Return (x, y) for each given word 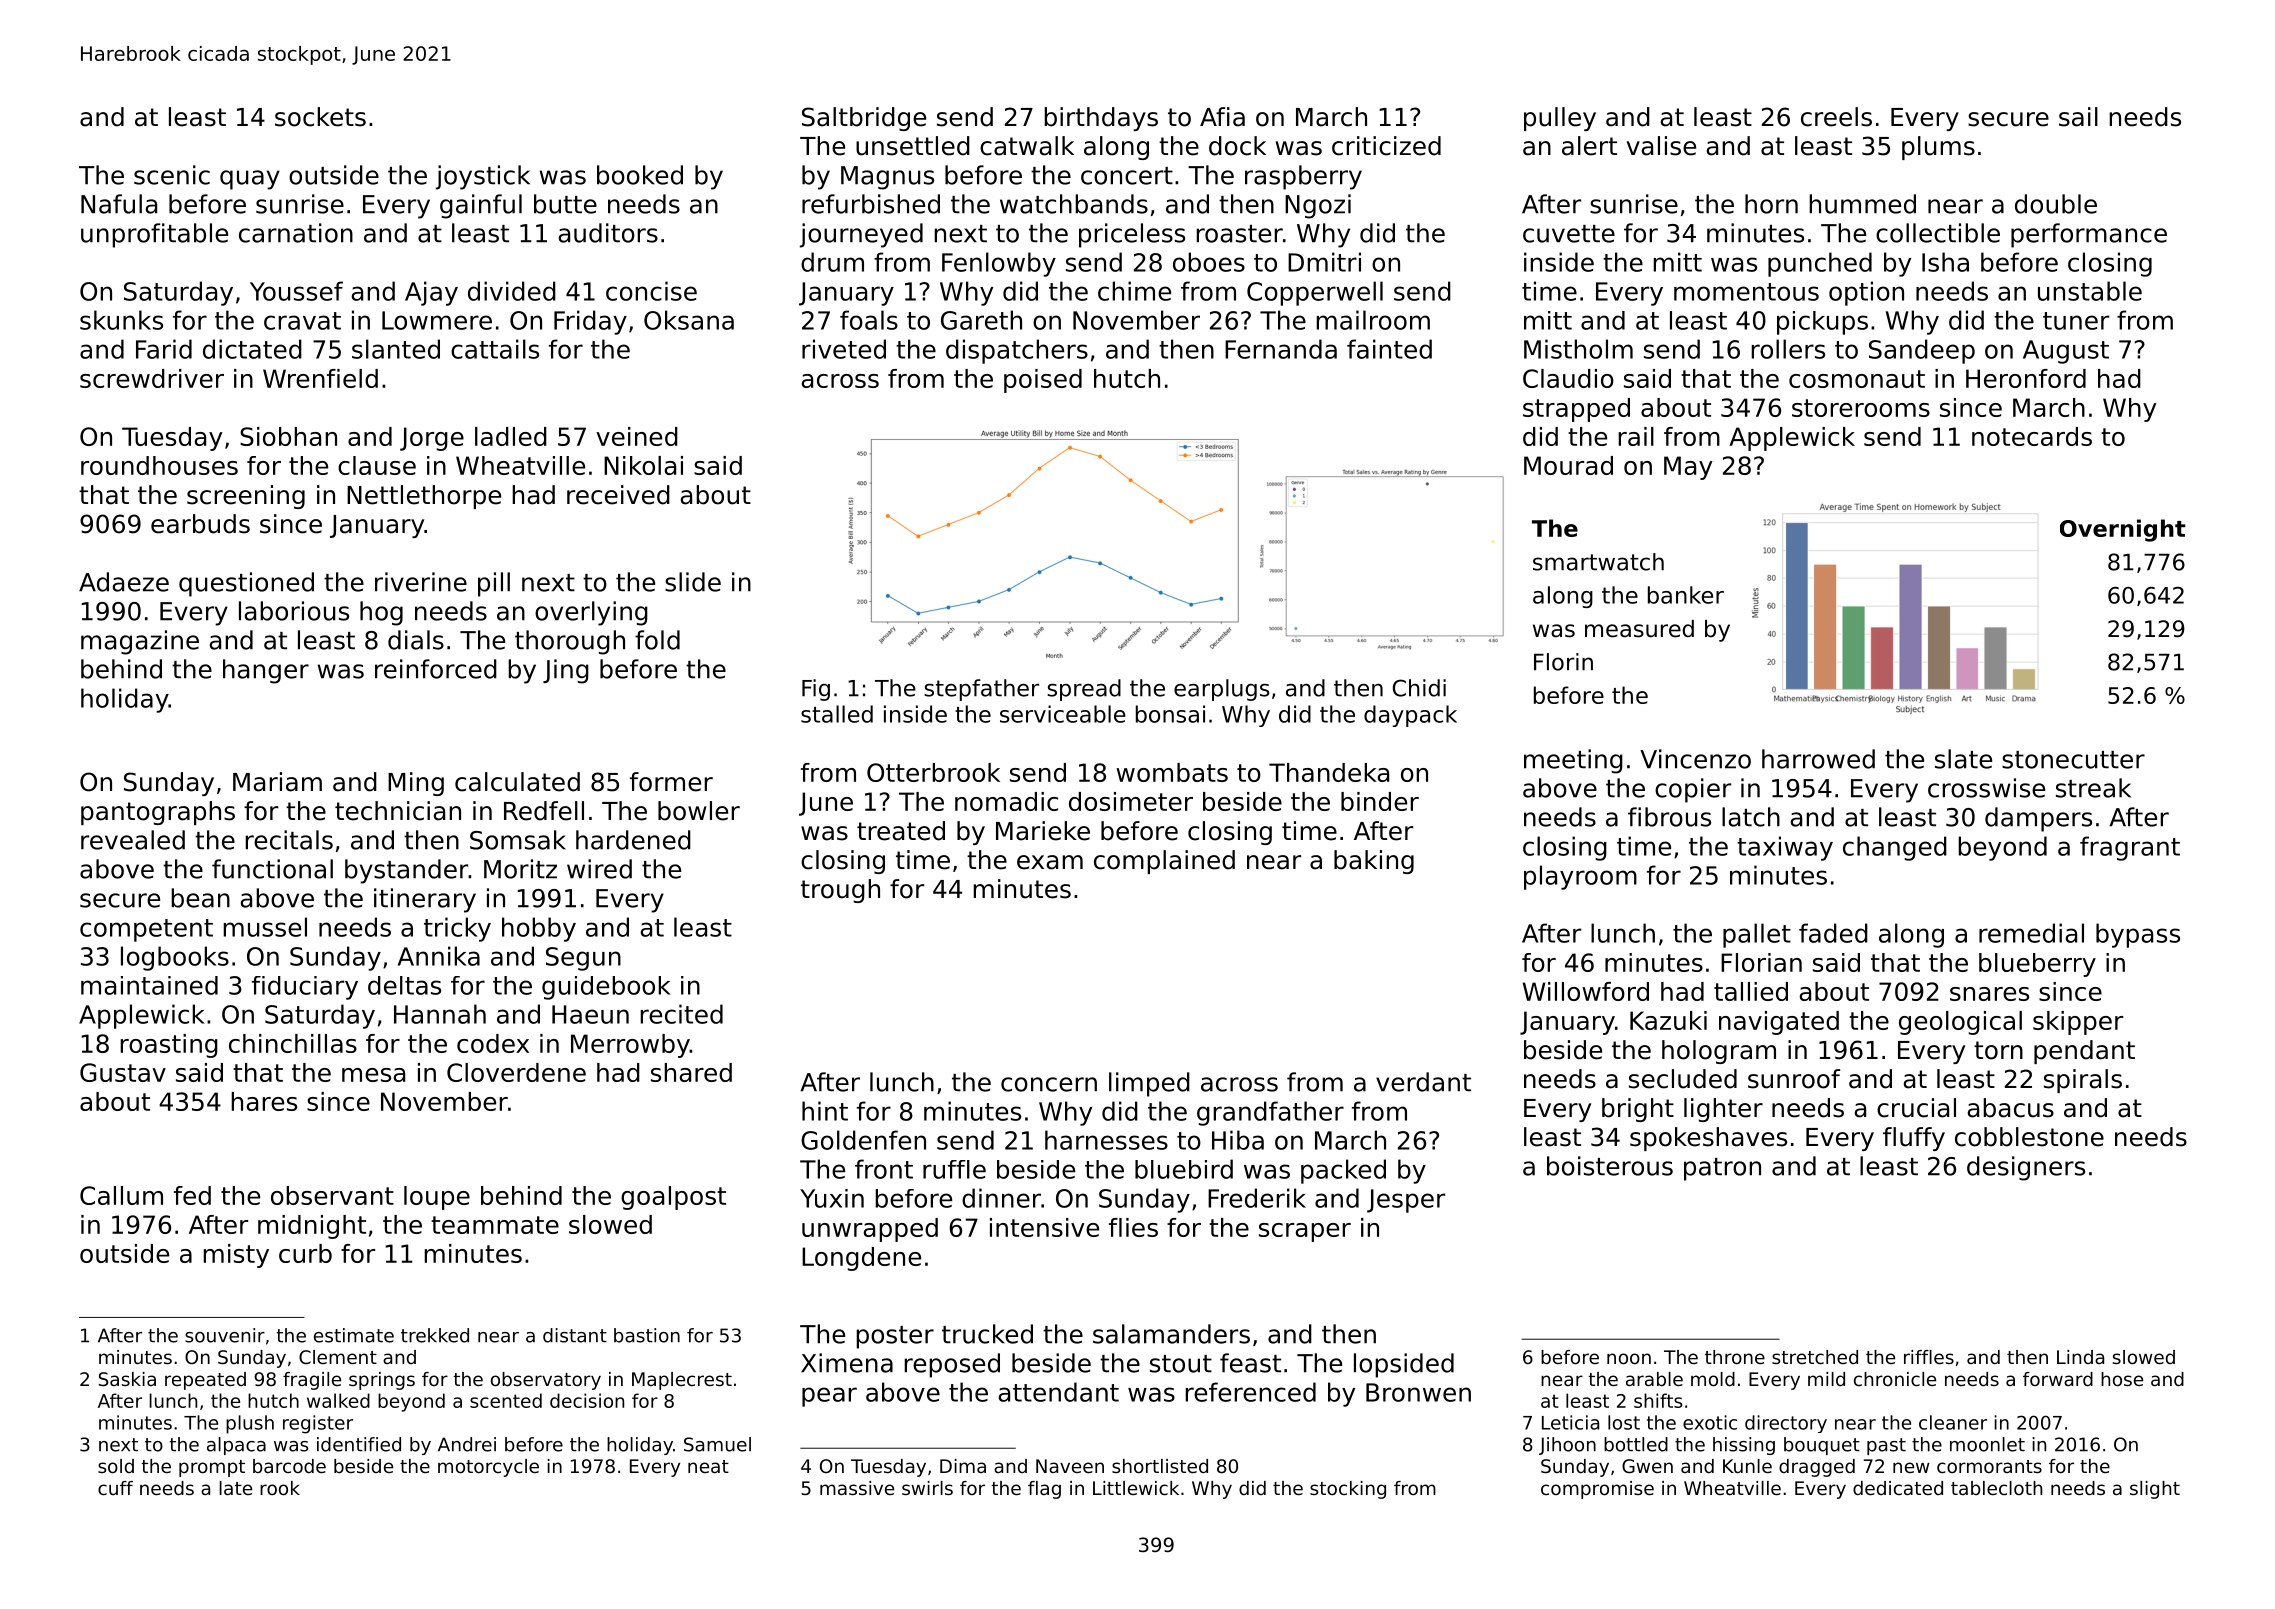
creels (1836, 117)
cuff (115, 1488)
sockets (320, 117)
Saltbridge (864, 119)
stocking (1348, 1490)
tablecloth (1996, 1488)
